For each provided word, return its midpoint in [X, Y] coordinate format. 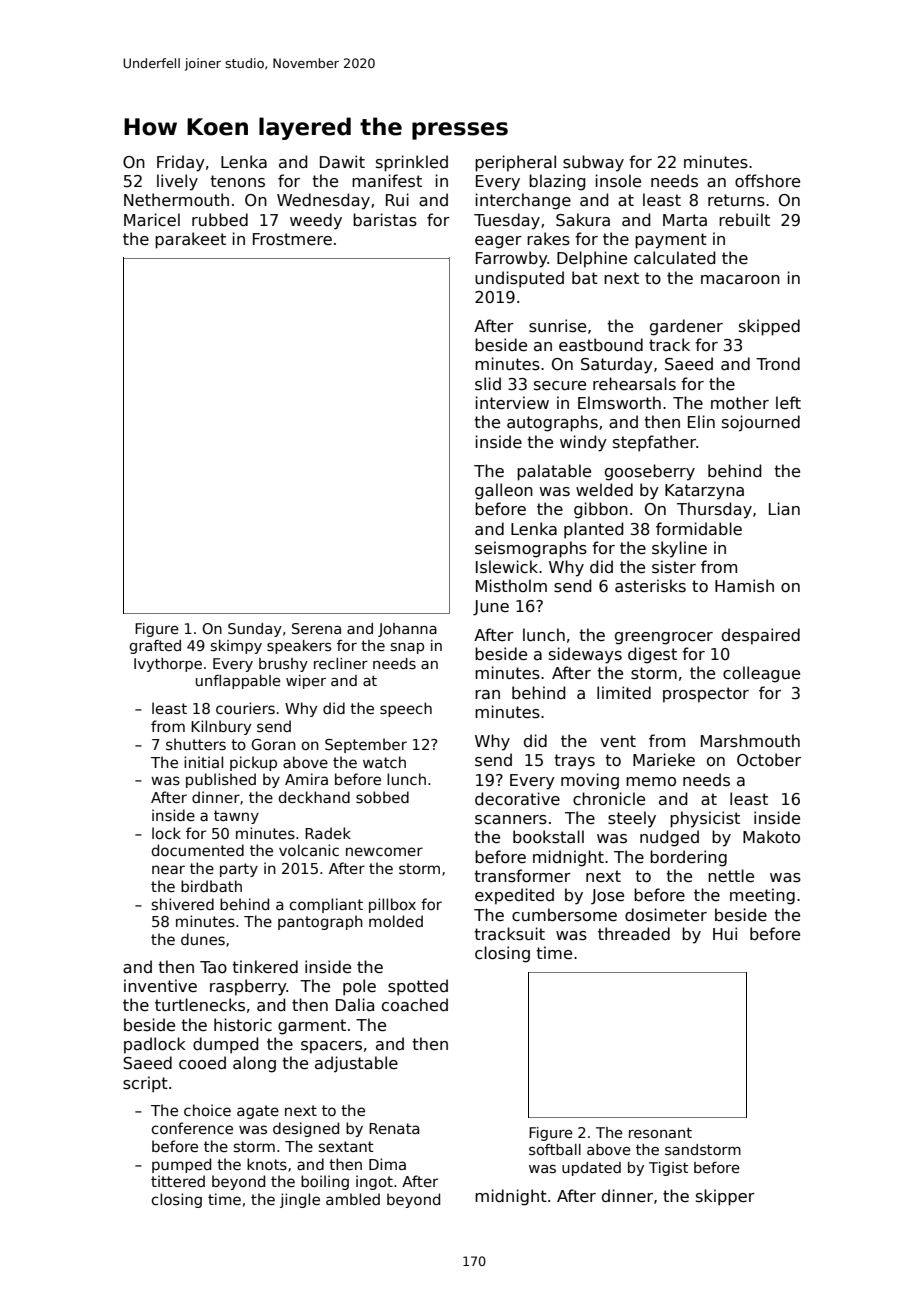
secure [560, 385]
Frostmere [292, 239]
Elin [701, 421]
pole [359, 987]
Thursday [714, 510]
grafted [155, 647]
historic [243, 1025]
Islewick [507, 567]
